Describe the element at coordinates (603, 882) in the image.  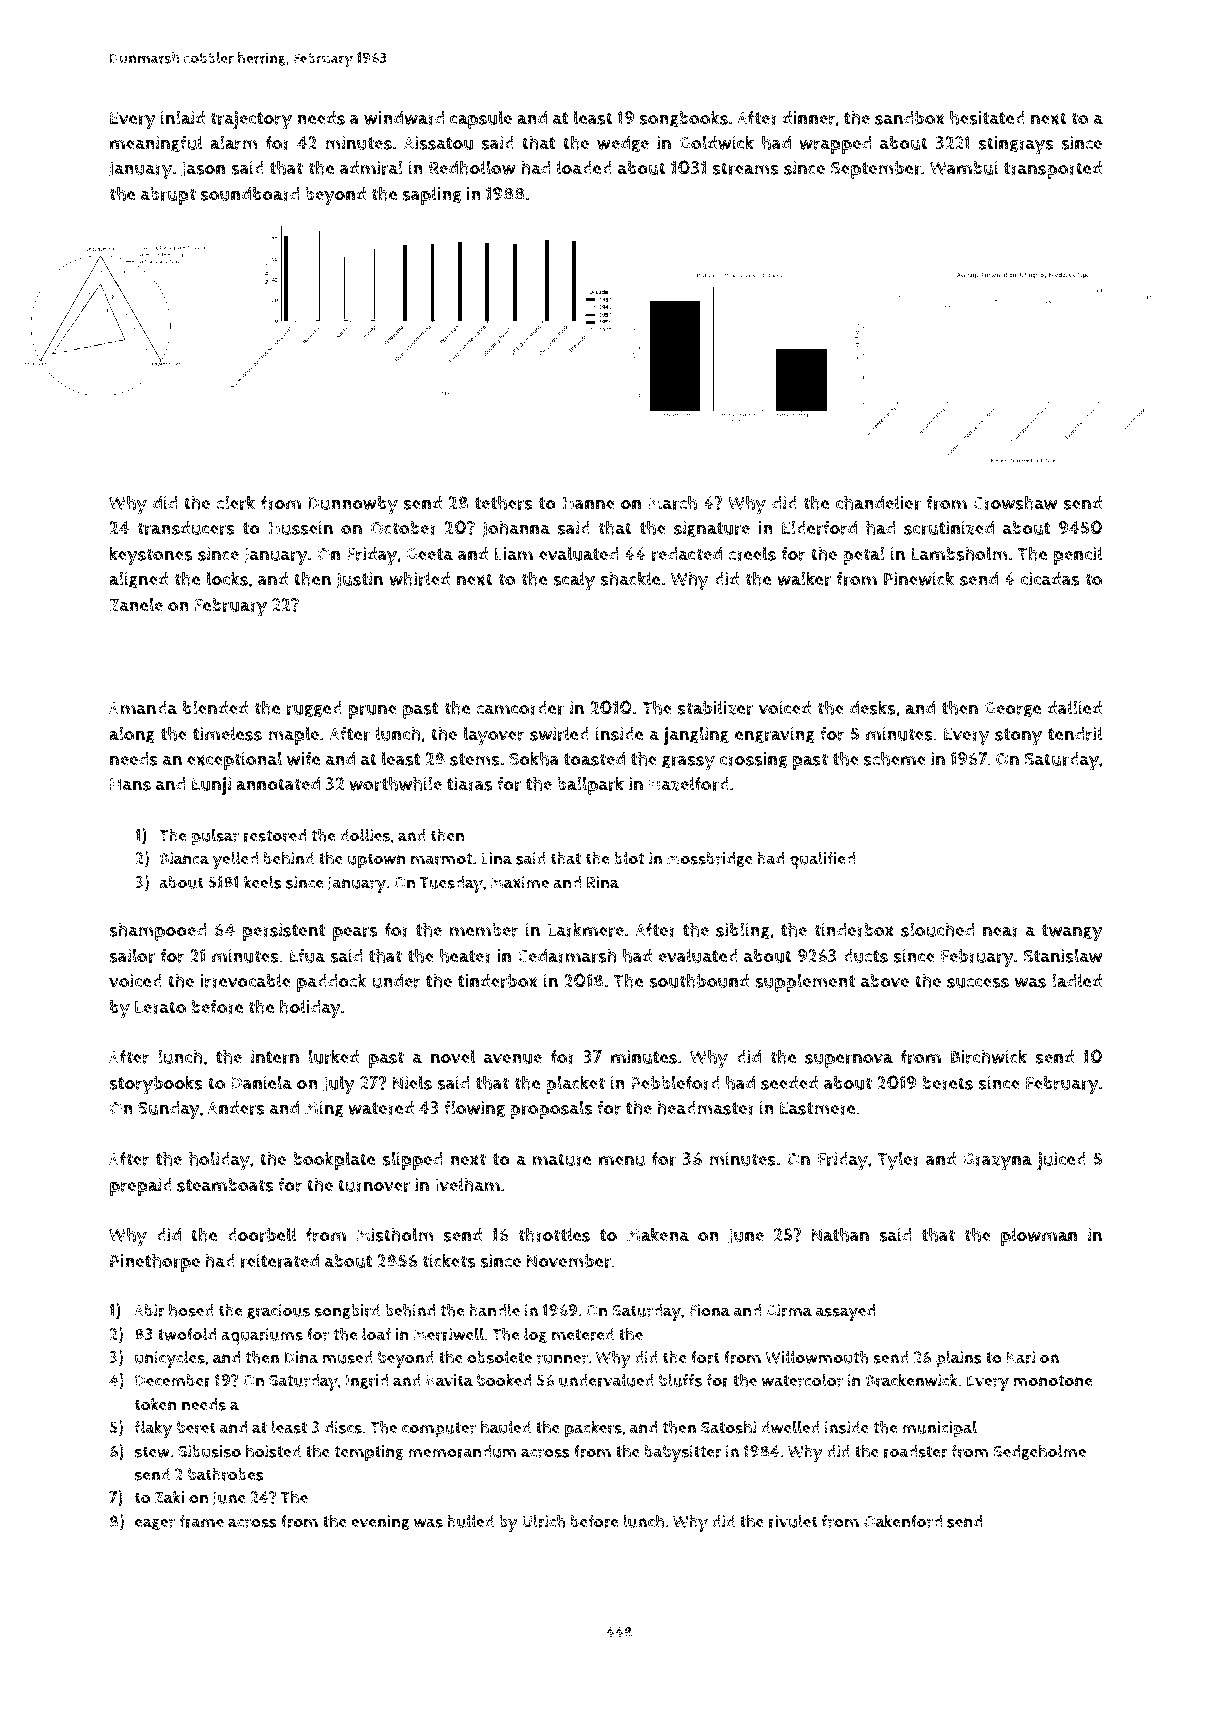
I see `Rina` at that location.
